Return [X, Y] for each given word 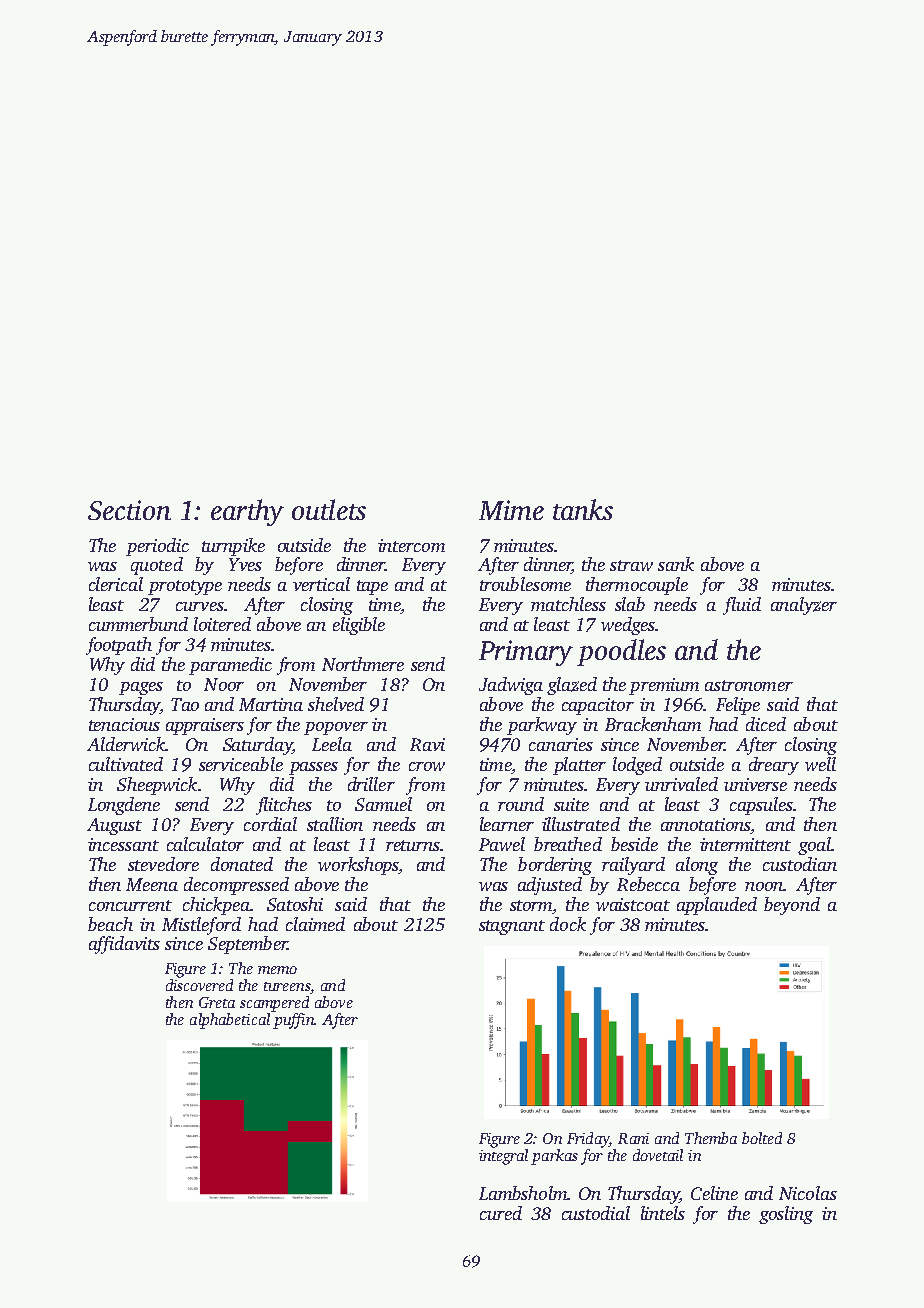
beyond [792, 906]
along [697, 866]
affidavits [124, 945]
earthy [247, 512]
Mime [511, 510]
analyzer [804, 606]
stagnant [512, 927]
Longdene [124, 806]
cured [501, 1213]
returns [413, 845]
